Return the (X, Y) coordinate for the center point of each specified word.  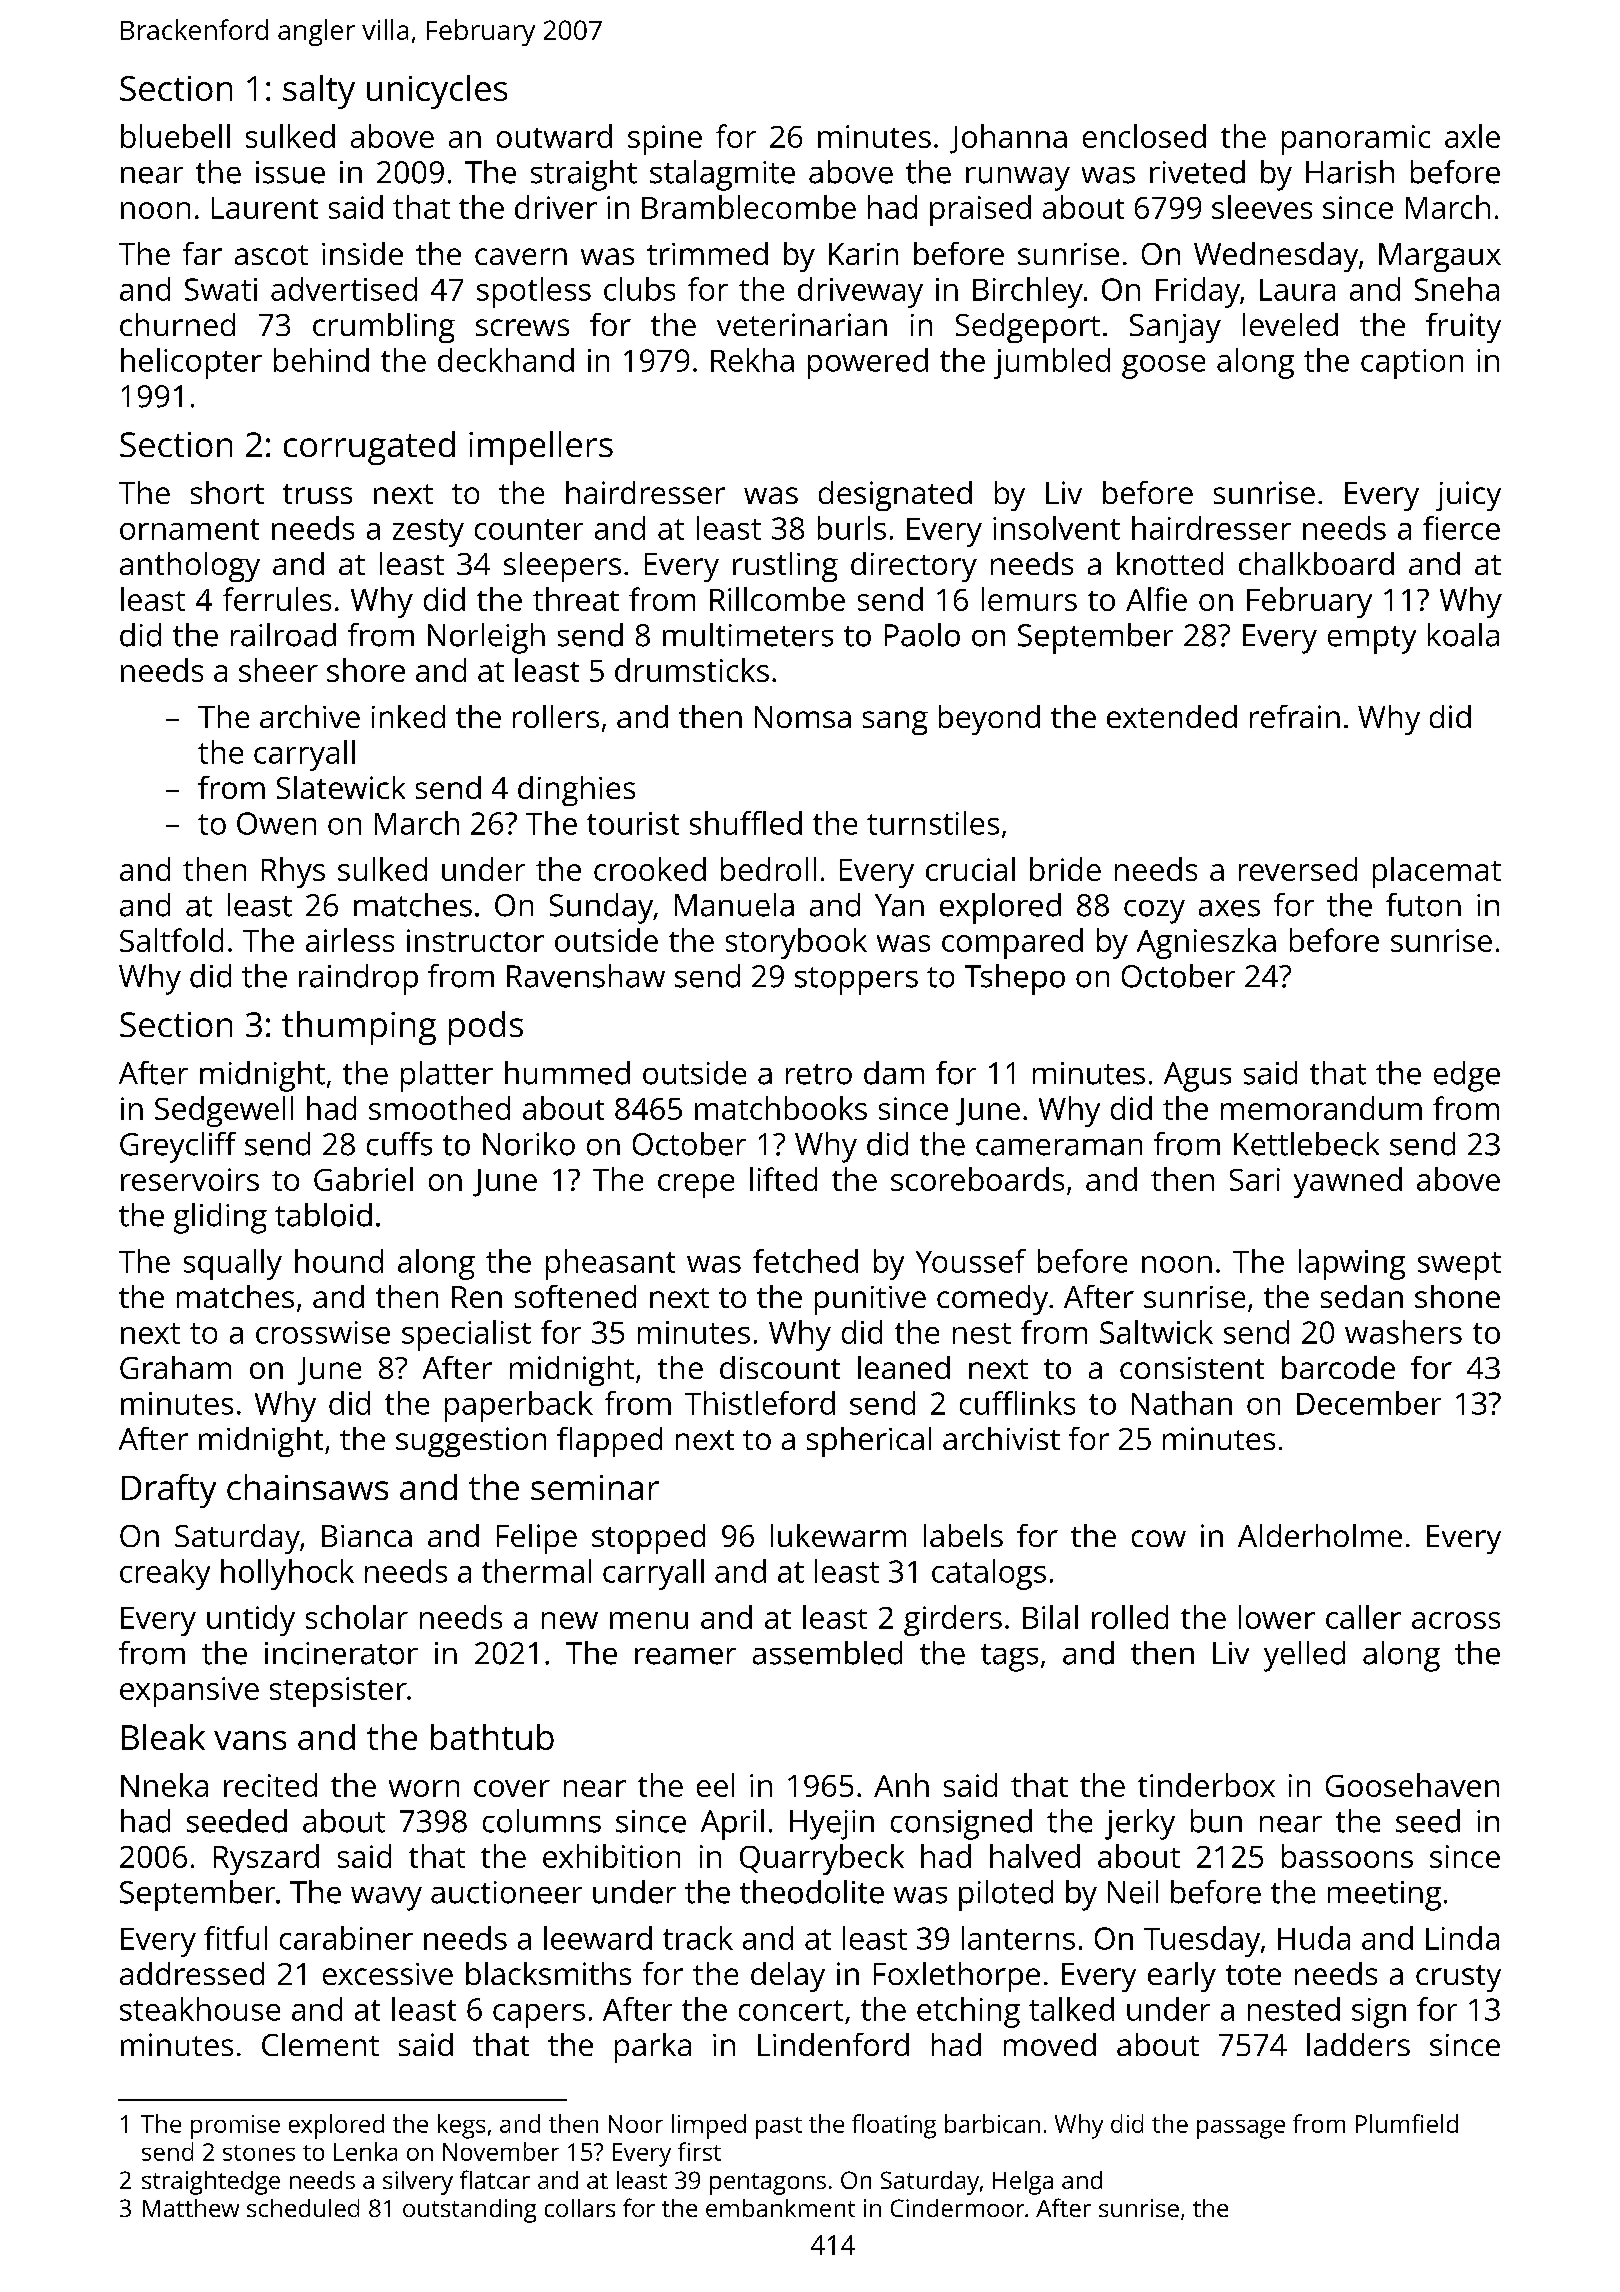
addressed (192, 1973)
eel (715, 1785)
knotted (1170, 563)
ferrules (277, 599)
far (202, 253)
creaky (165, 1574)
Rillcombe (777, 599)
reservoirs (190, 1179)
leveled (1290, 324)
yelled (1304, 1656)
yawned (1348, 1182)
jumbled (1052, 363)
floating (894, 2126)
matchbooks (781, 1108)
